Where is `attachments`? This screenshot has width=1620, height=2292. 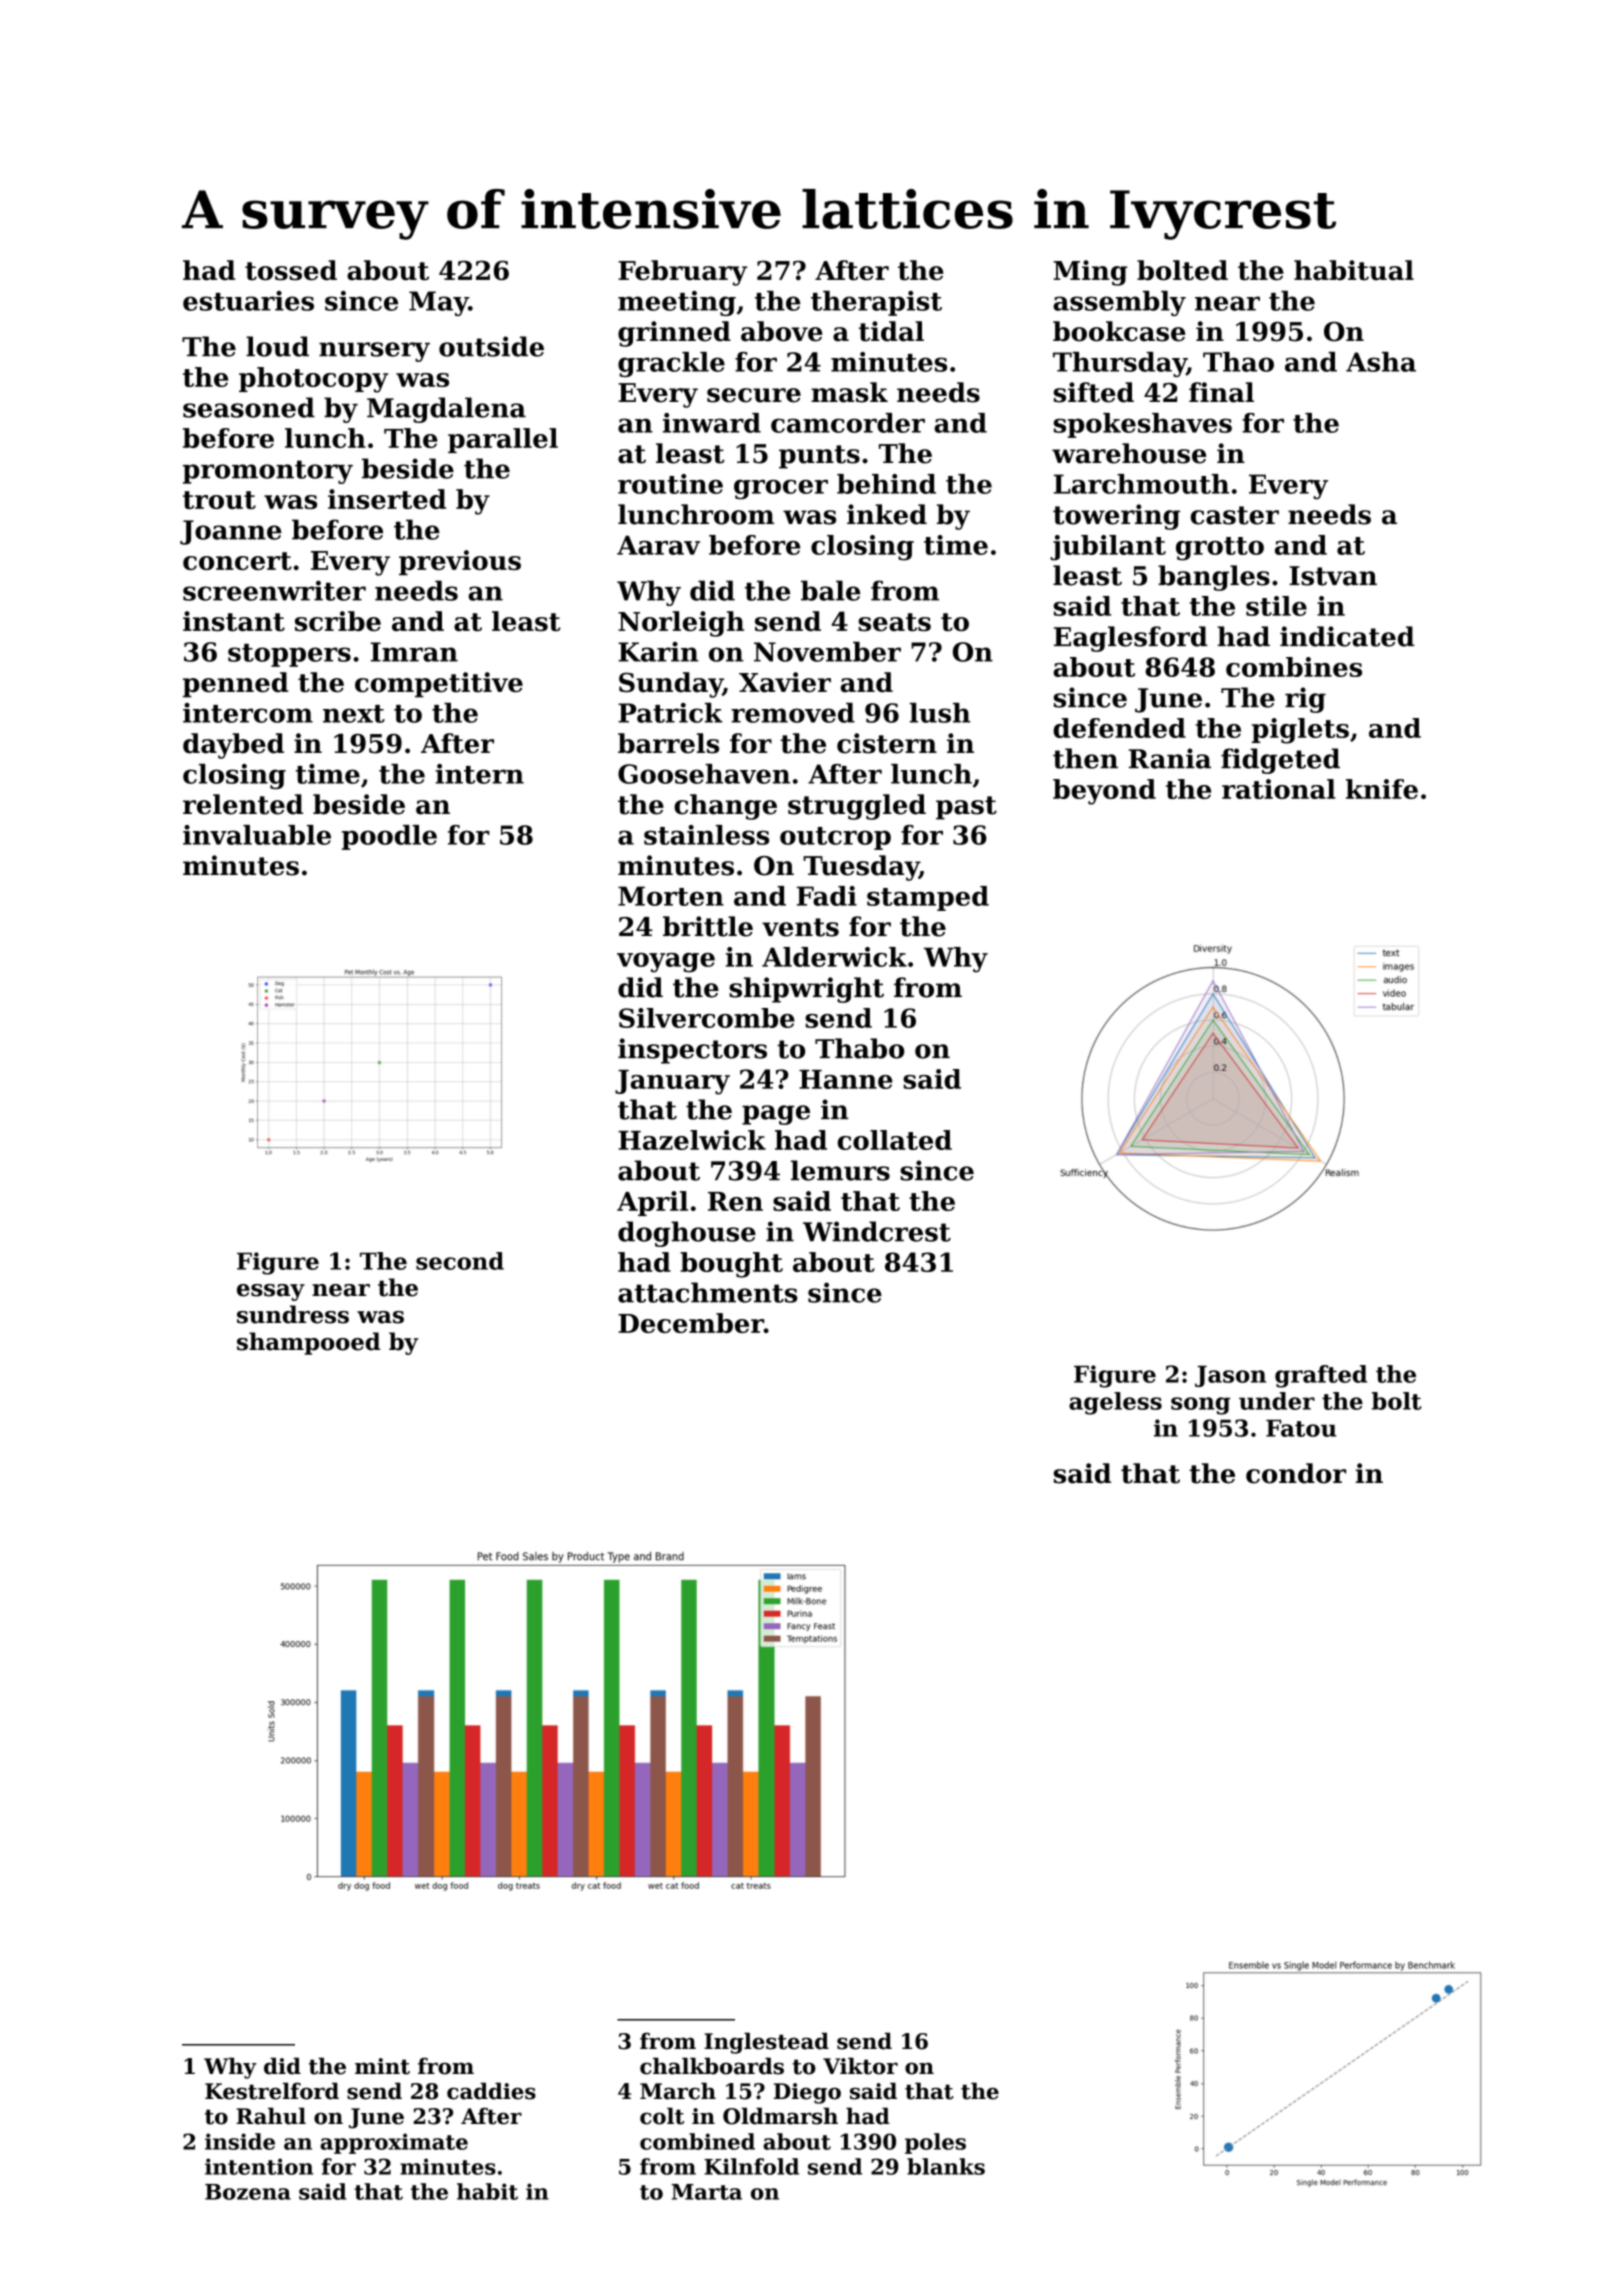 attachments is located at coordinates (707, 1292).
